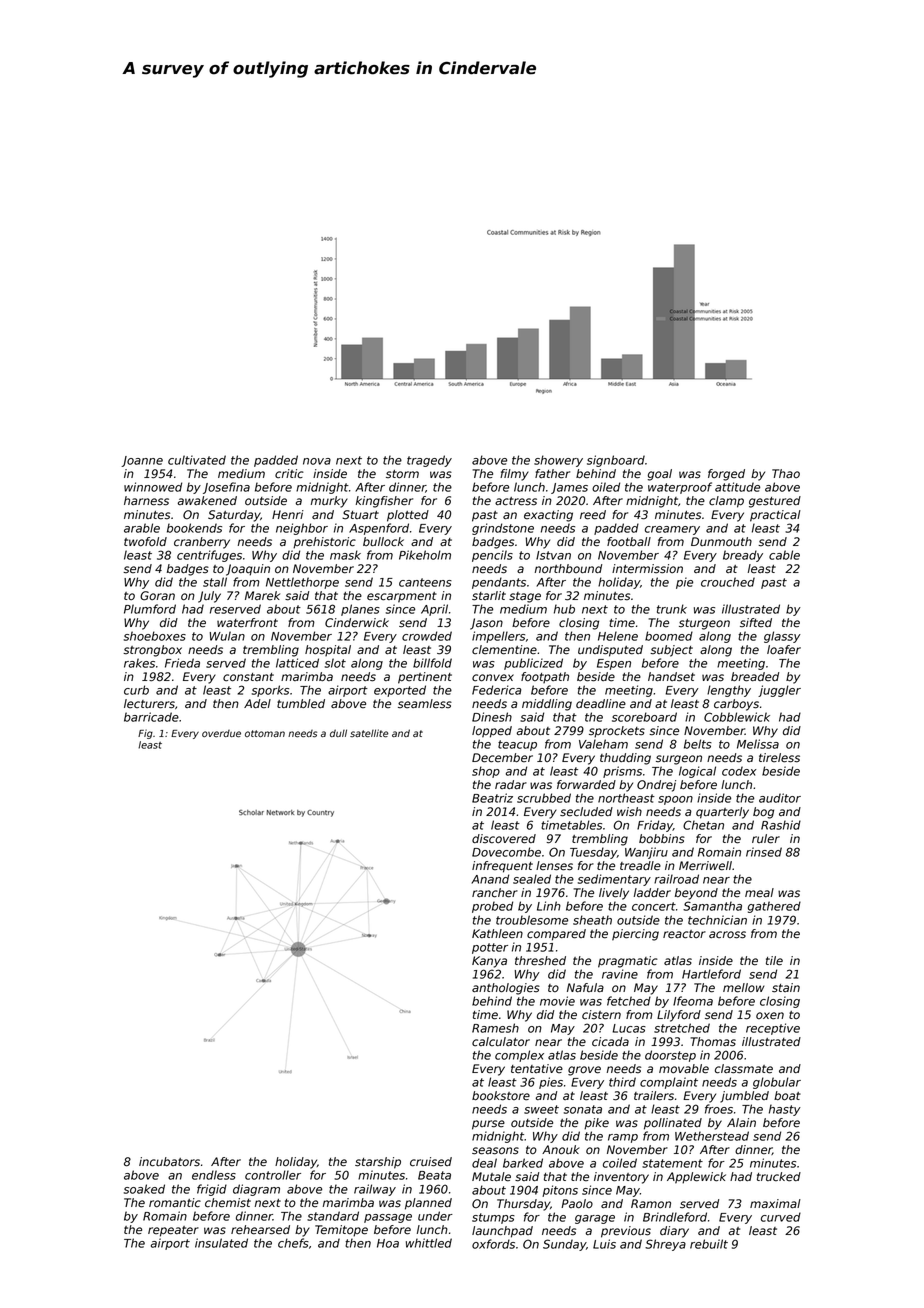 Image resolution: width=924 pixels, height=1308 pixels. I want to click on rinsed, so click(764, 852).
